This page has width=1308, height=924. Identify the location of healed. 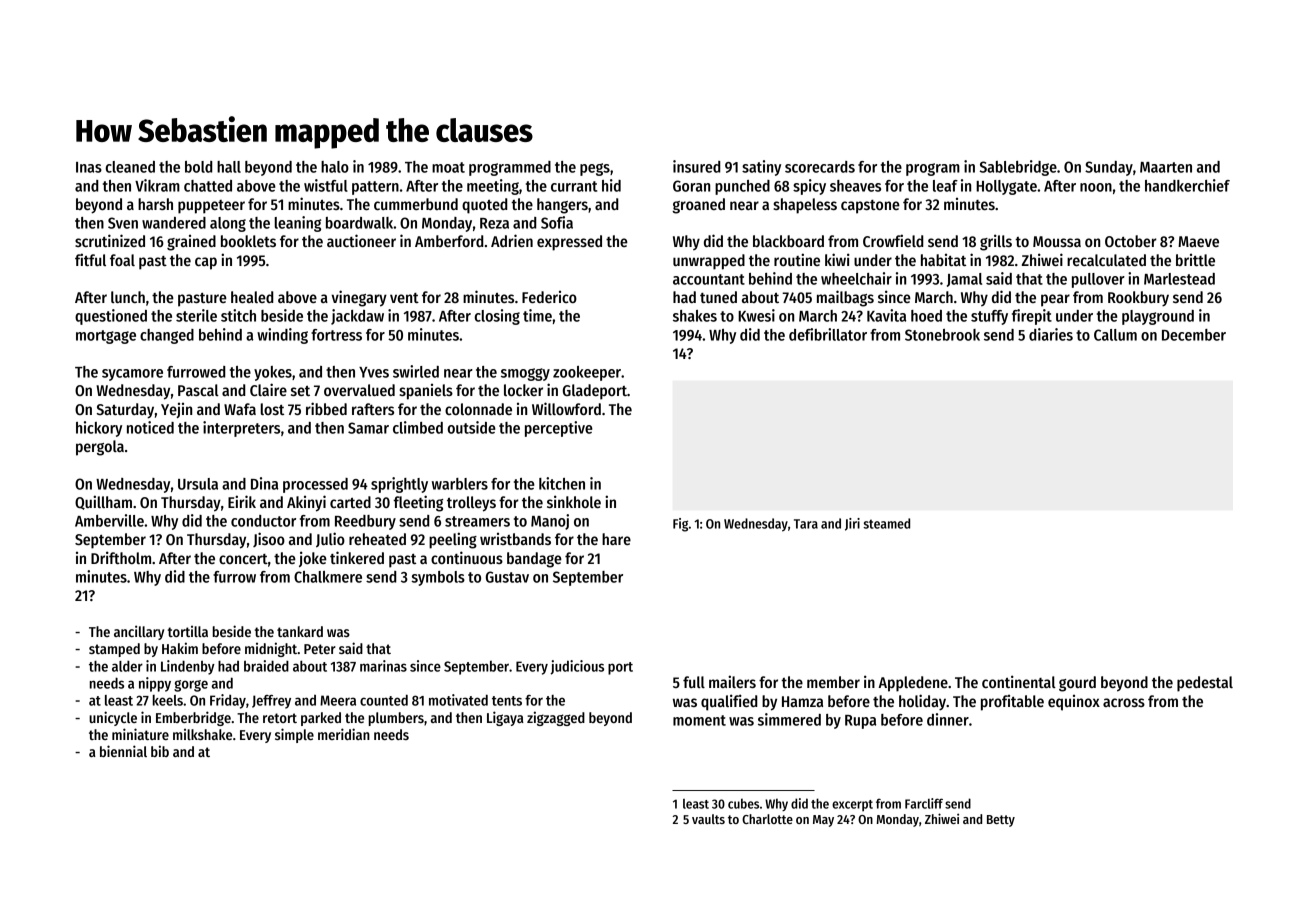
(252, 297).
